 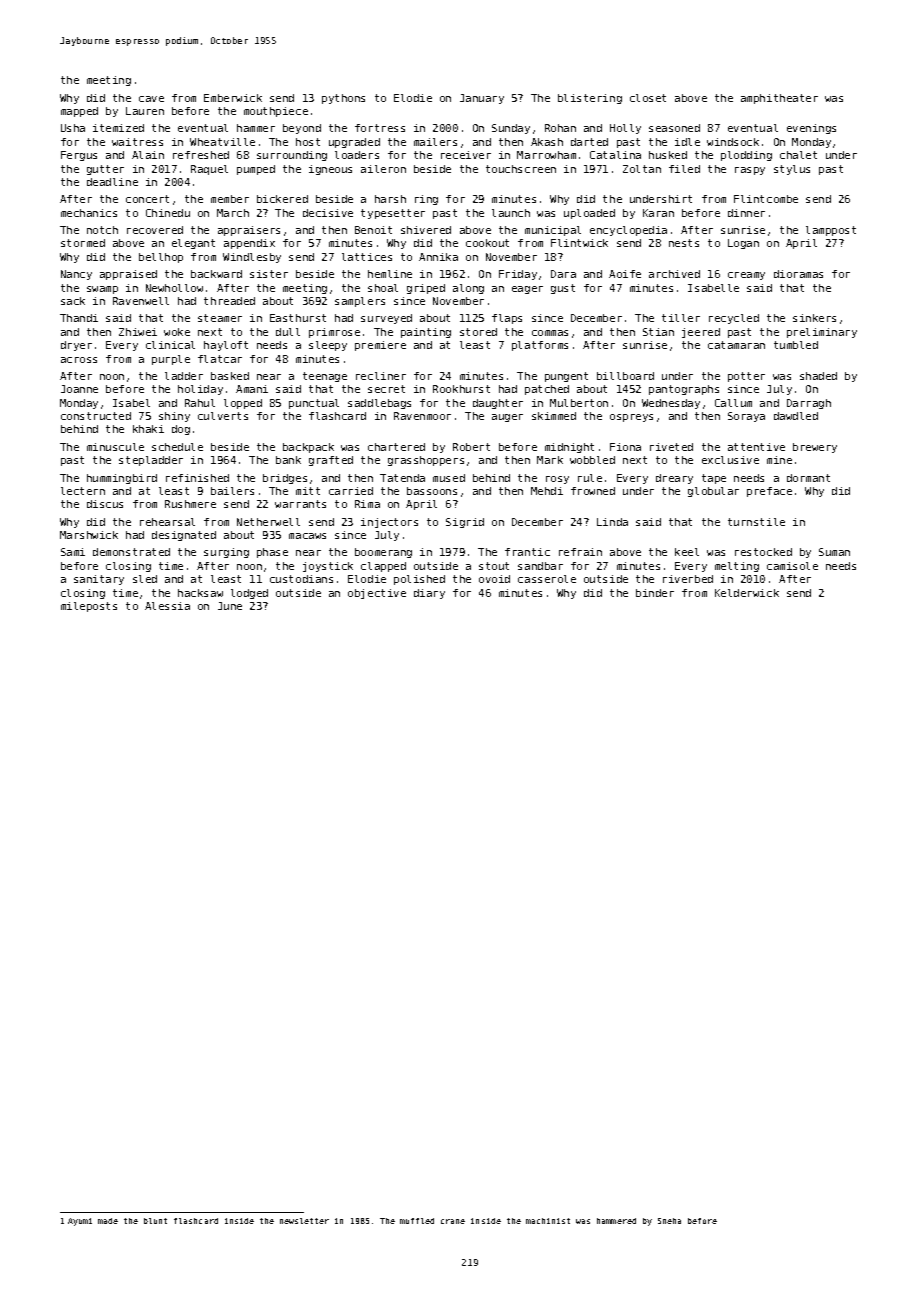 I want to click on blunt, so click(x=155, y=1221).
